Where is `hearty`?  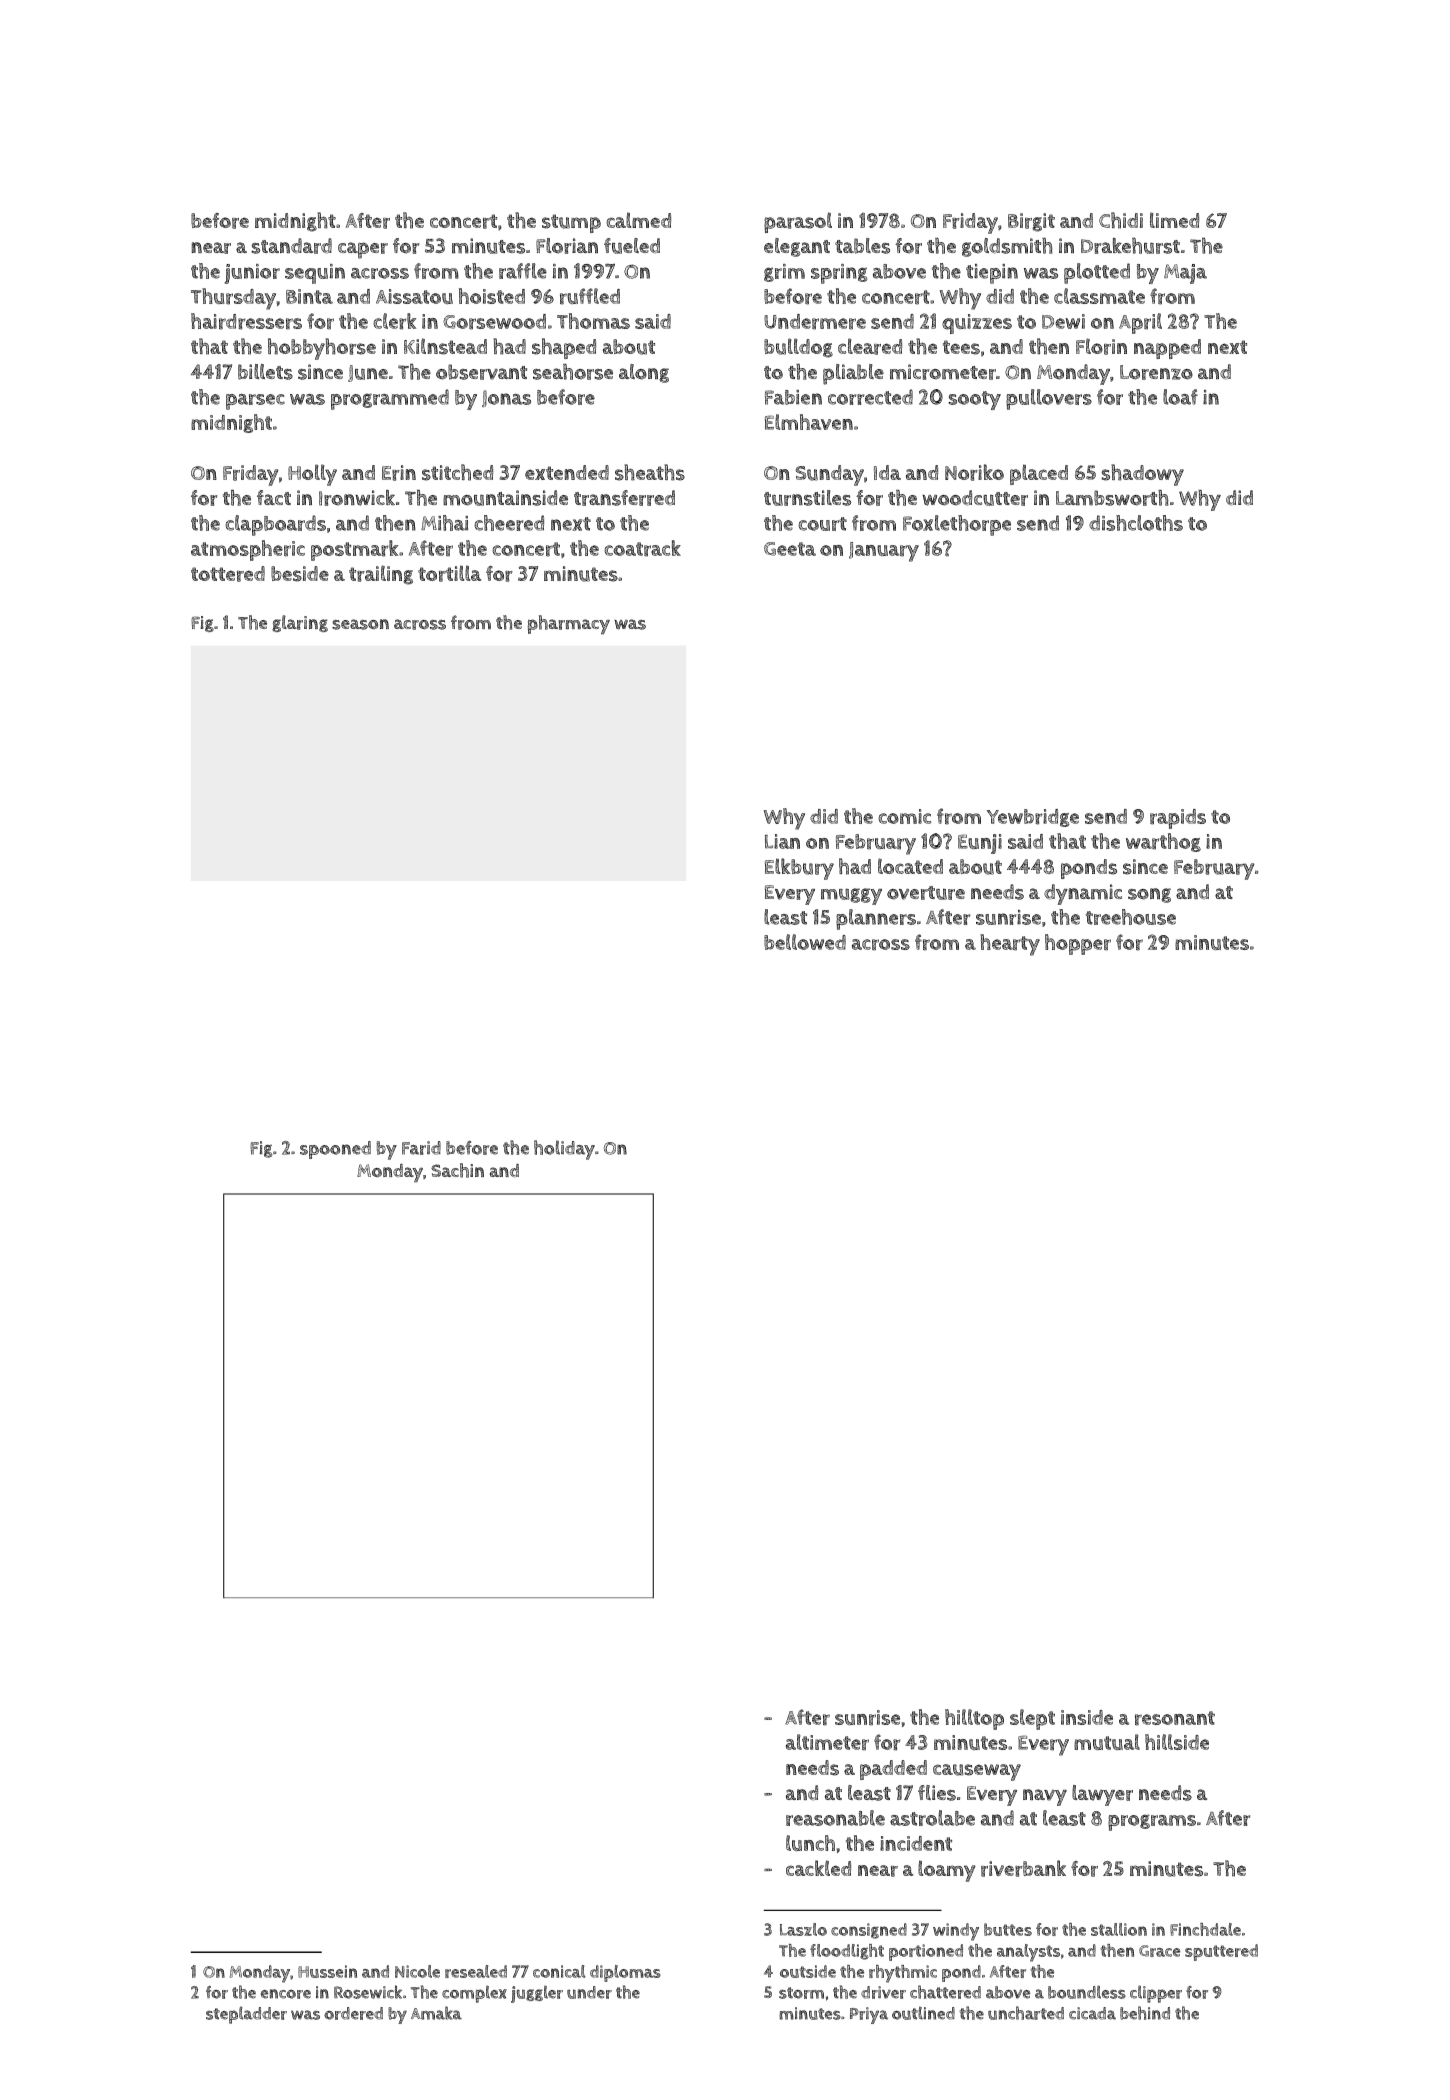 hearty is located at coordinates (1010, 945).
